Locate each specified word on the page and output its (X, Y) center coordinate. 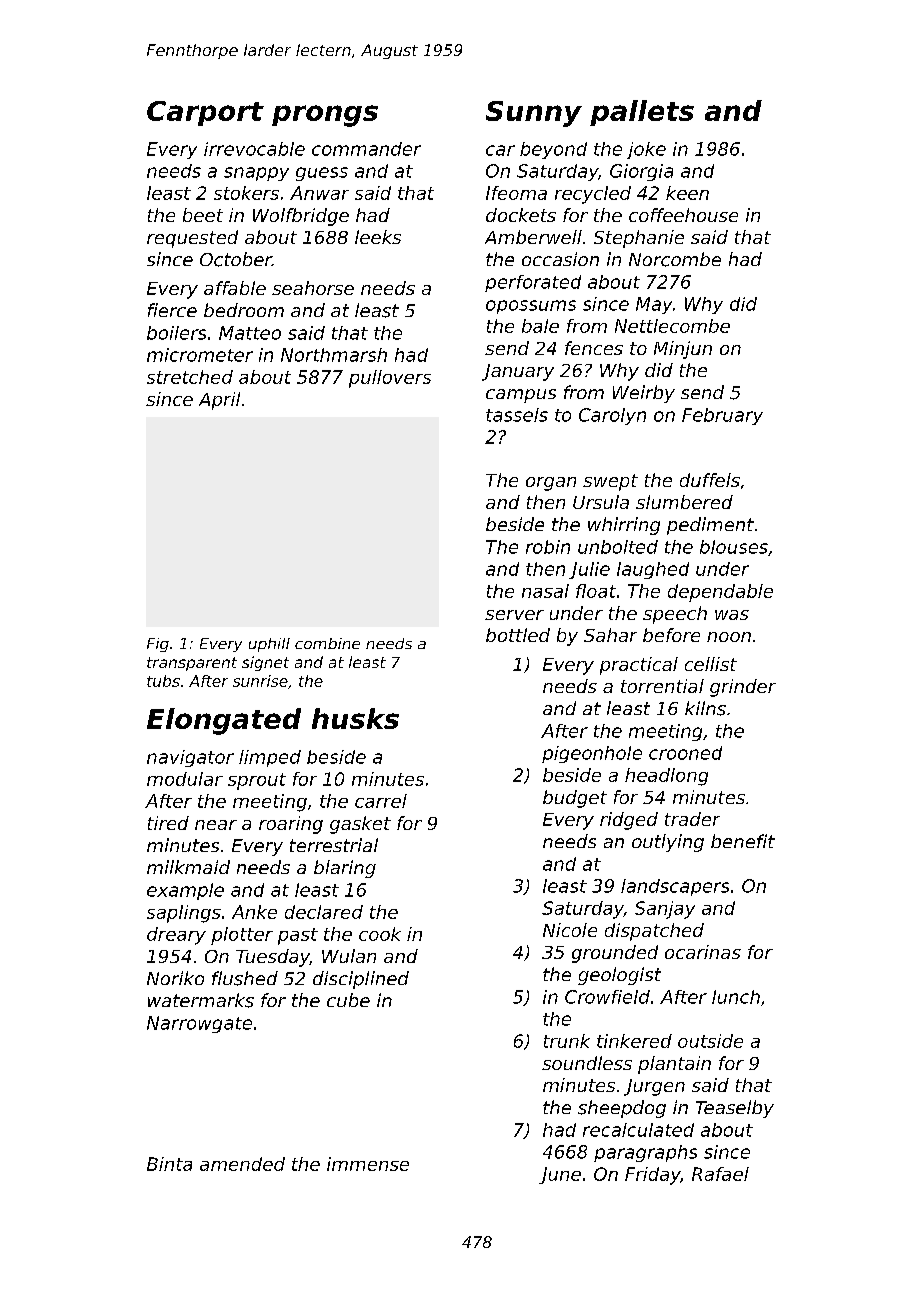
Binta (169, 1164)
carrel (381, 801)
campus (521, 396)
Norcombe (675, 259)
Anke (254, 912)
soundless (587, 1063)
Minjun (683, 350)
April (219, 401)
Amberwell (533, 237)
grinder (743, 688)
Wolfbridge (301, 217)
